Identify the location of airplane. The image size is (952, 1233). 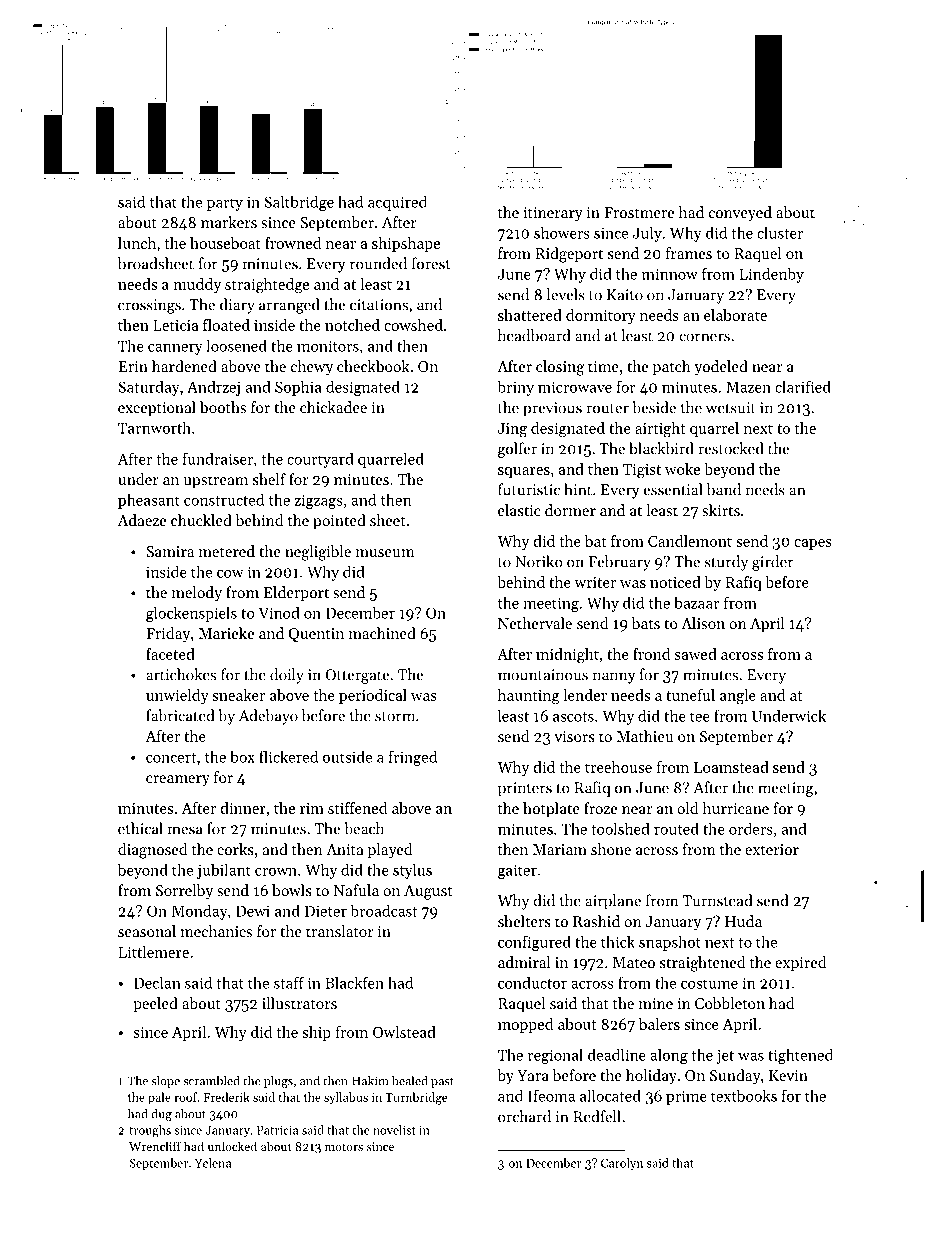
(613, 902).
